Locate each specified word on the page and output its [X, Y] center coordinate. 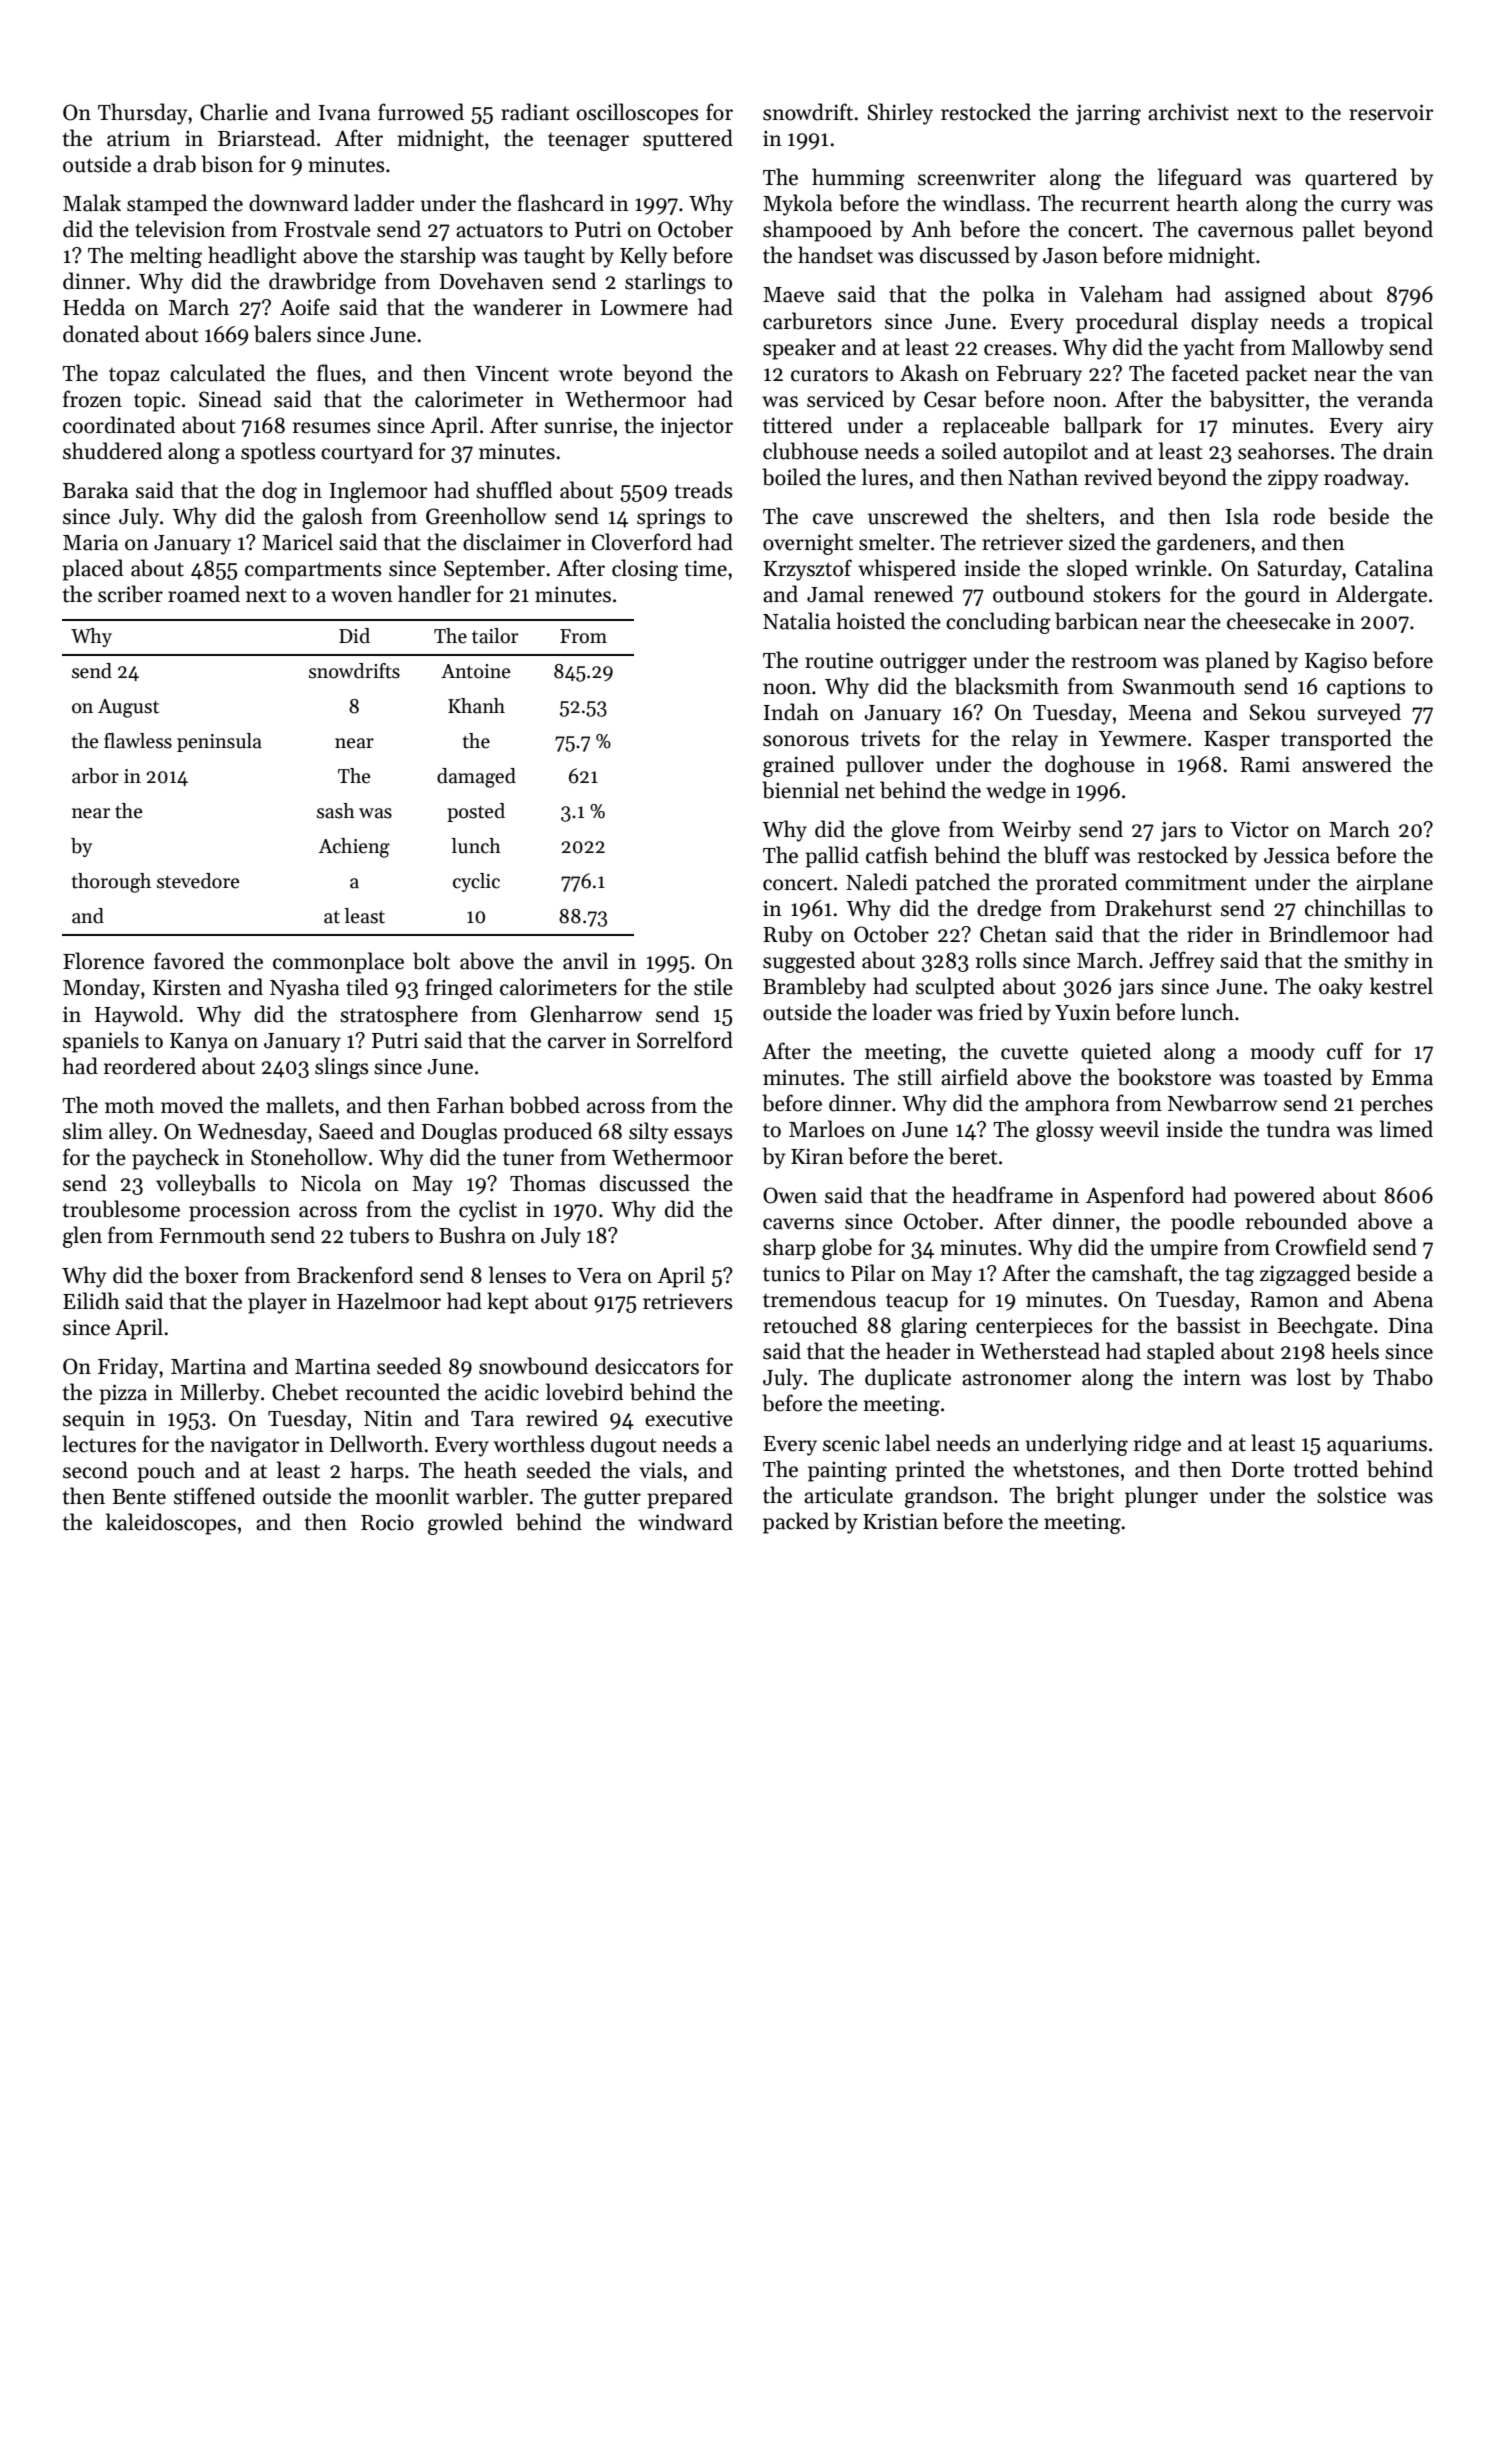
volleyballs [205, 1185]
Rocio [387, 1522]
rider [1210, 934]
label [907, 1443]
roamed [204, 594]
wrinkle [1171, 568]
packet [1276, 375]
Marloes [826, 1129]
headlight [252, 257]
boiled [791, 477]
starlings [665, 283]
